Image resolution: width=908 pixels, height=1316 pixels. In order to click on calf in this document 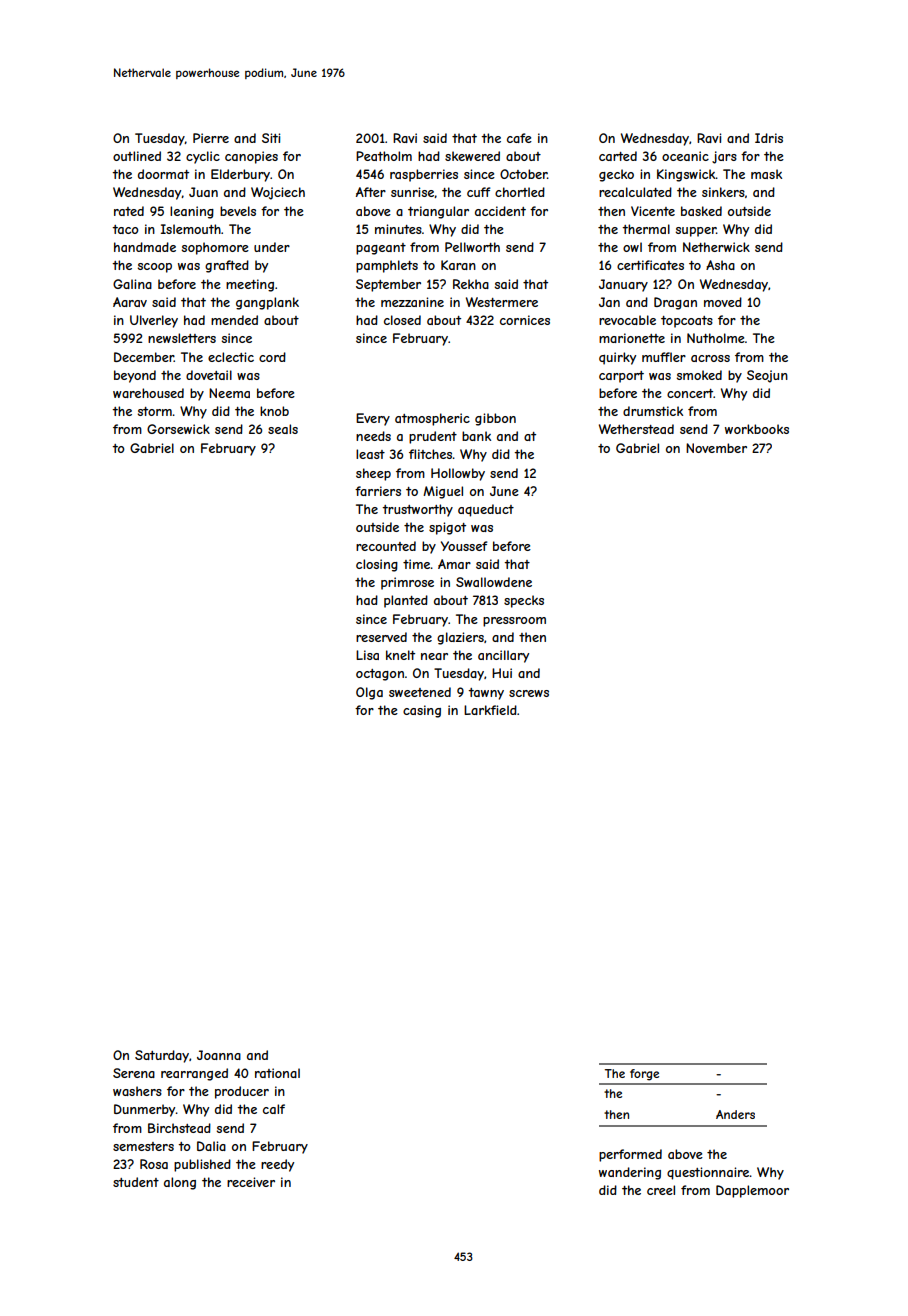, I will do `click(274, 1109)`.
